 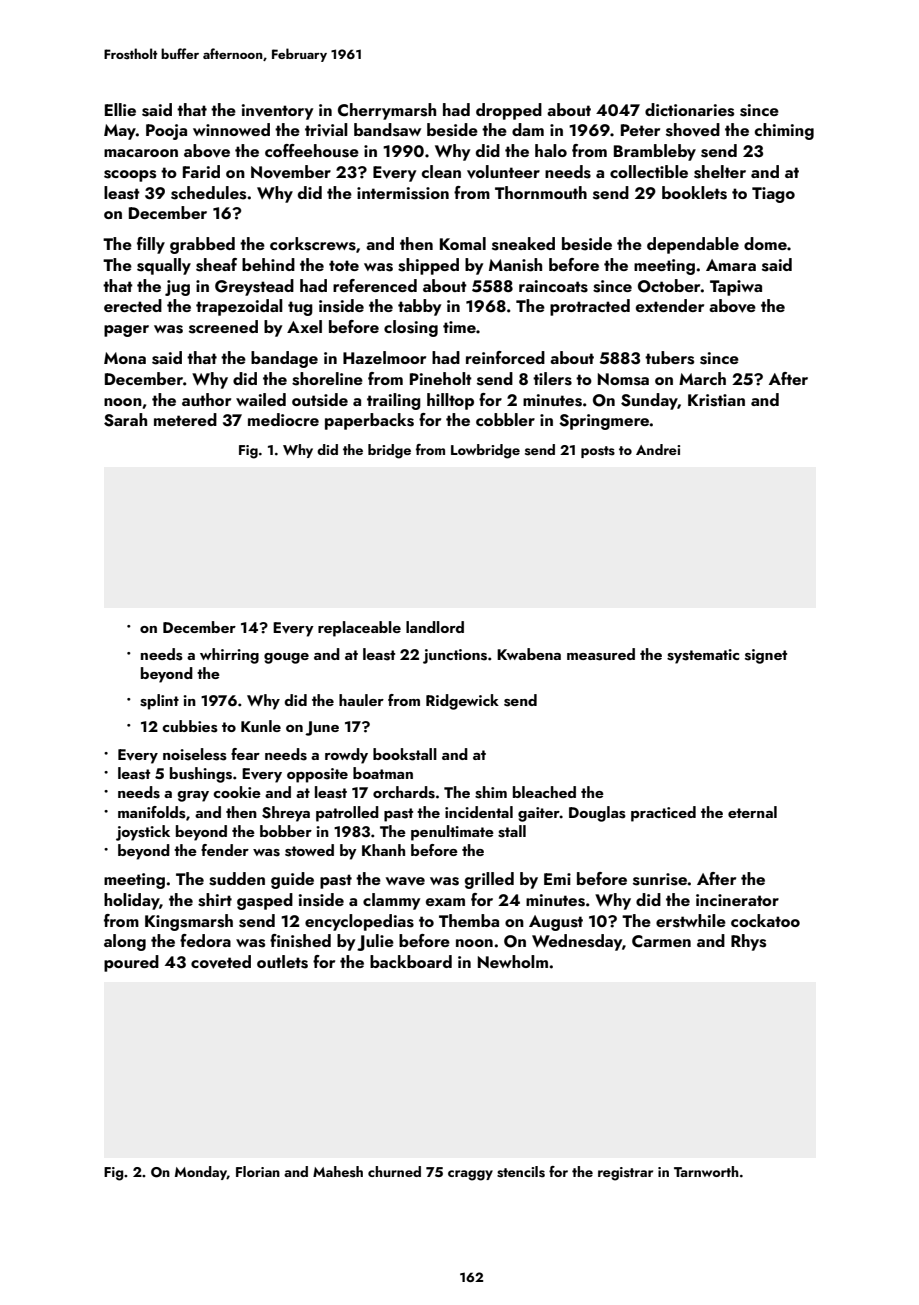 I want to click on Florian, so click(x=258, y=1171).
